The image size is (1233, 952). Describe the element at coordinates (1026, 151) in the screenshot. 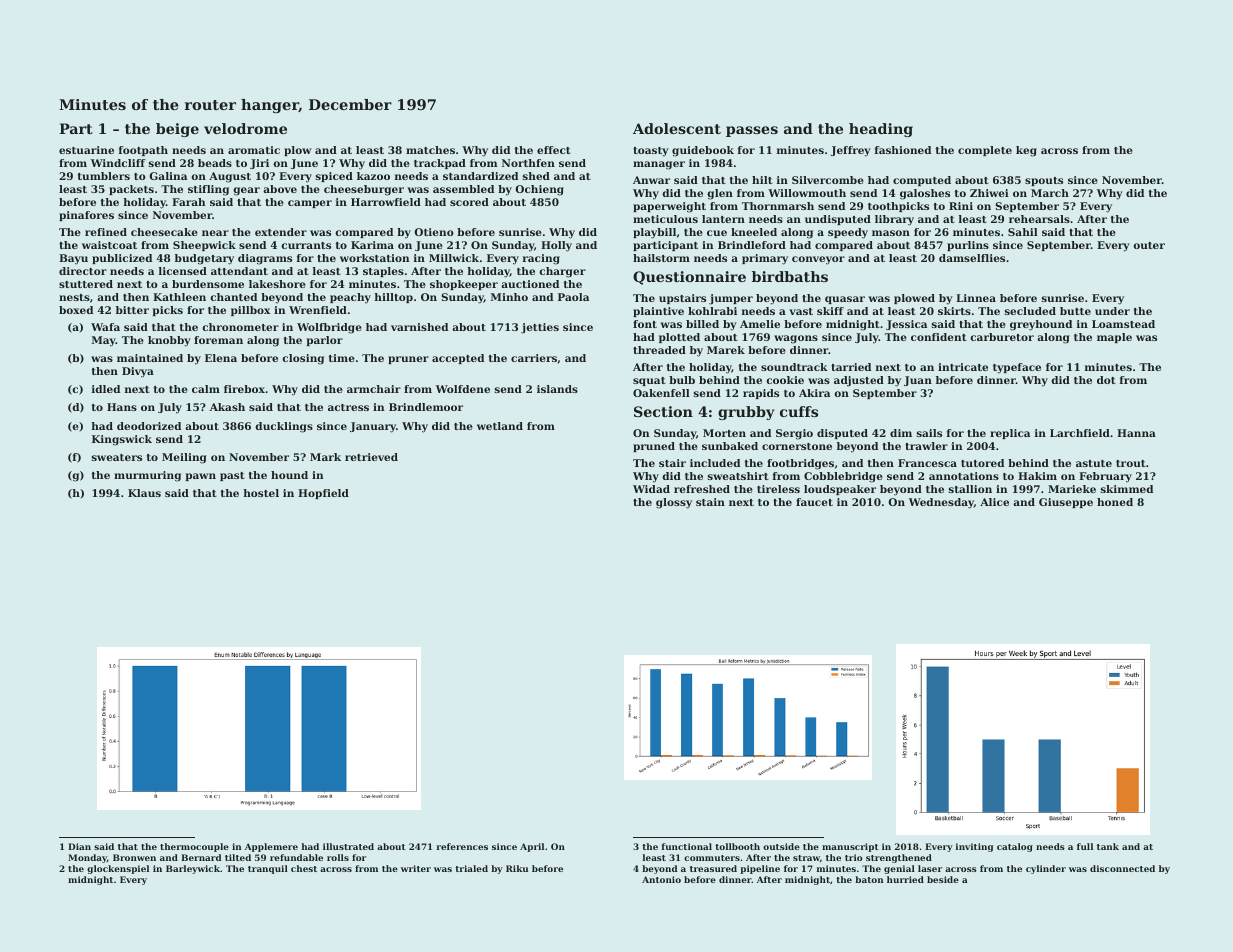

I see `keg` at that location.
